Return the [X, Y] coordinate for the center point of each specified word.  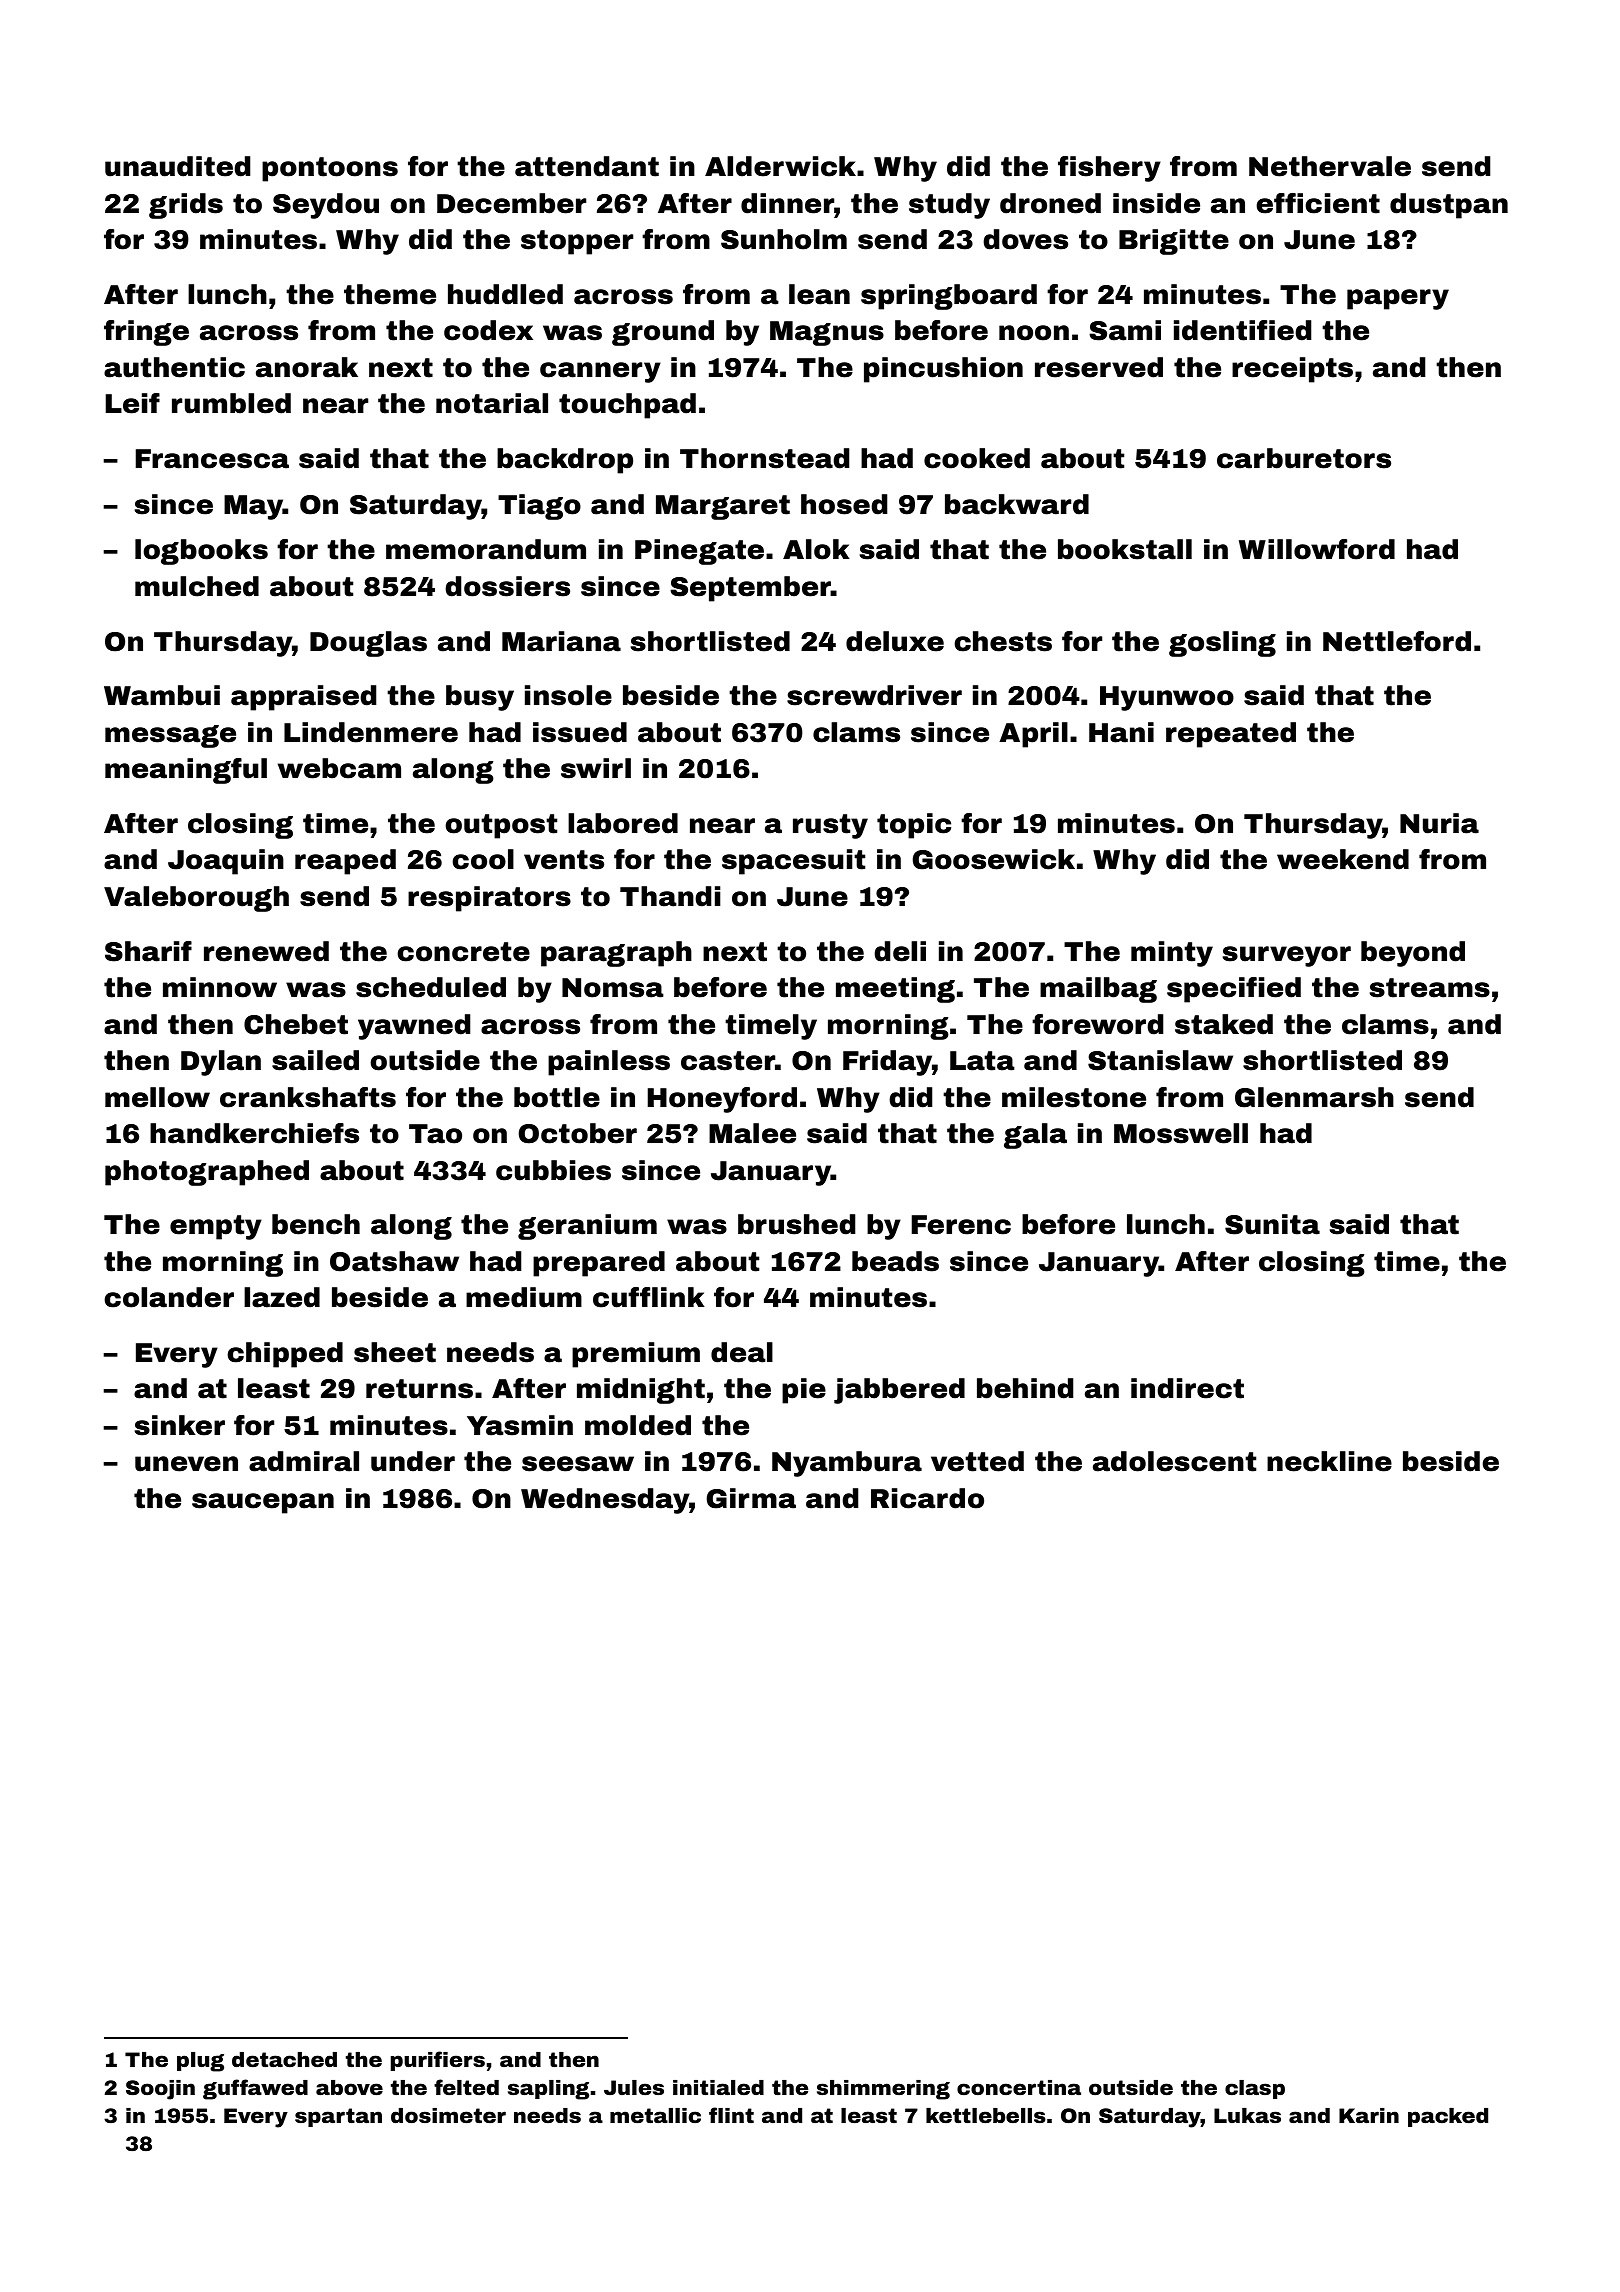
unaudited [177, 166]
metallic [655, 2115]
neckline [1329, 1461]
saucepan [263, 1503]
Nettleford [1397, 641]
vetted [977, 1461]
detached [284, 2059]
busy [480, 698]
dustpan [1449, 206]
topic [914, 826]
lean [819, 294]
